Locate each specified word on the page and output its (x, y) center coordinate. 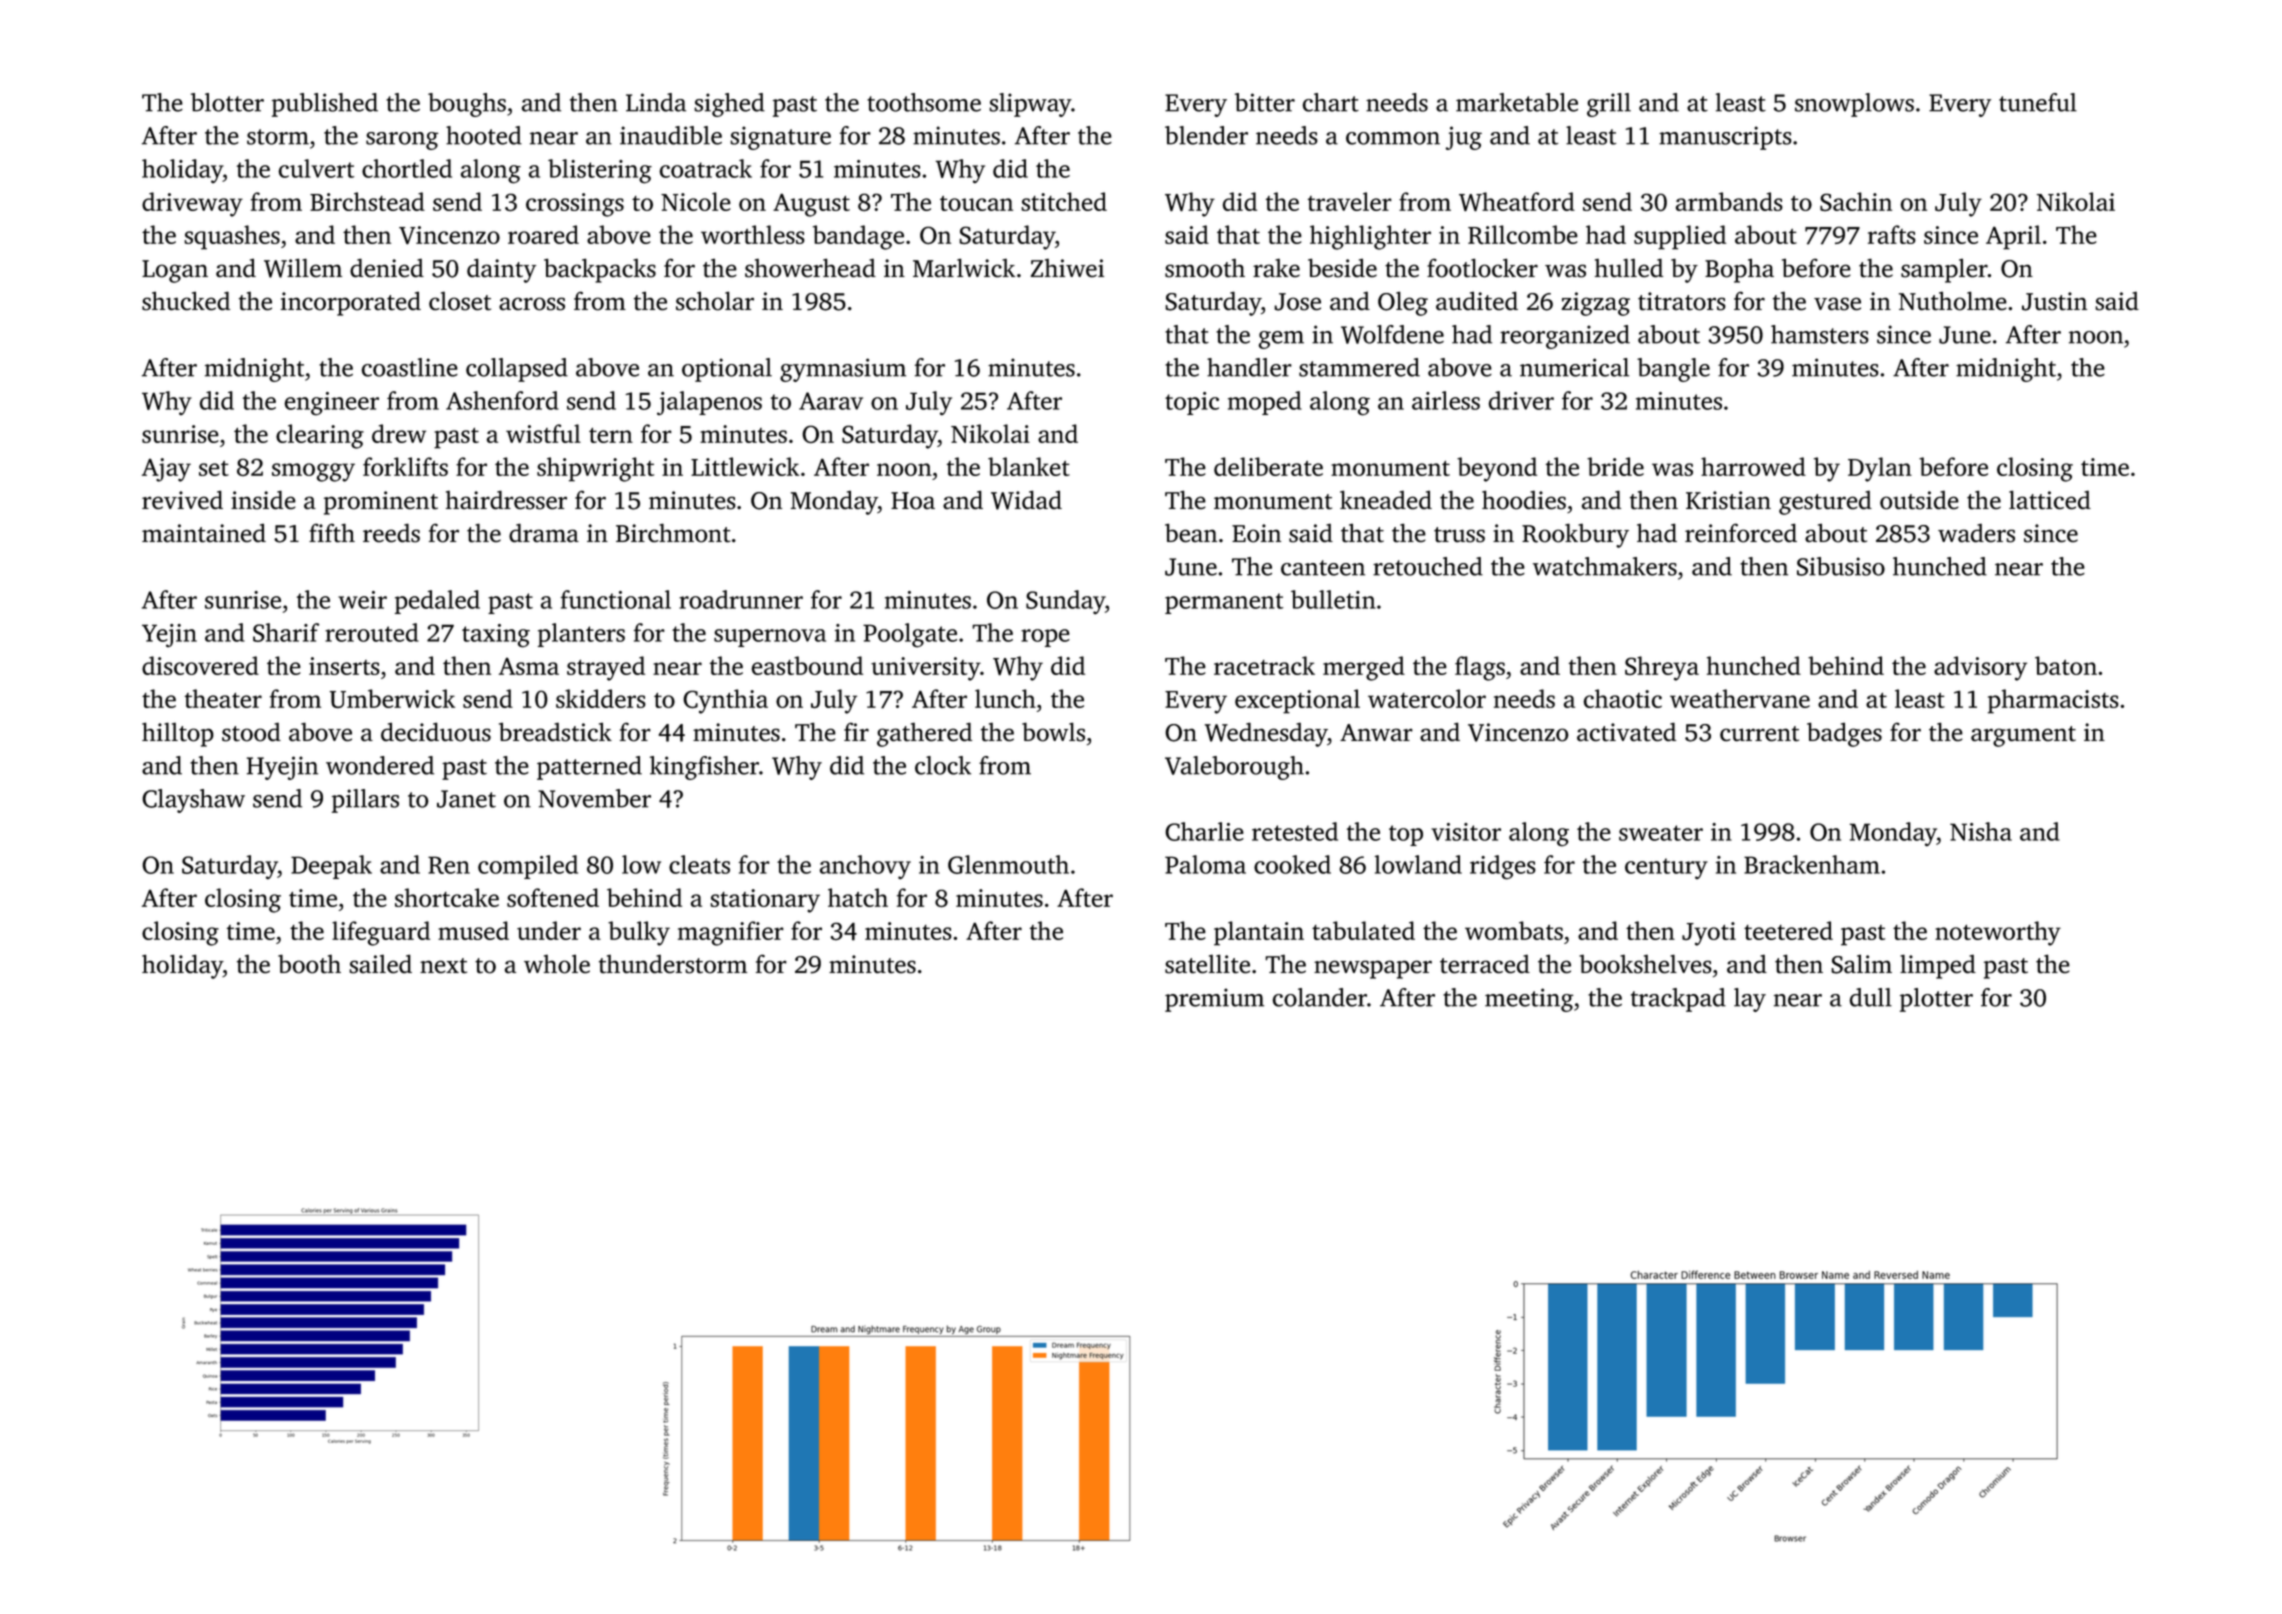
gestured (1825, 502)
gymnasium (843, 370)
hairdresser (506, 500)
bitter (1265, 102)
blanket (1029, 466)
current (1759, 734)
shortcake (447, 897)
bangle (1673, 370)
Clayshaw (193, 801)
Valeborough (1234, 768)
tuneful (2038, 102)
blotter (227, 102)
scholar (715, 301)
